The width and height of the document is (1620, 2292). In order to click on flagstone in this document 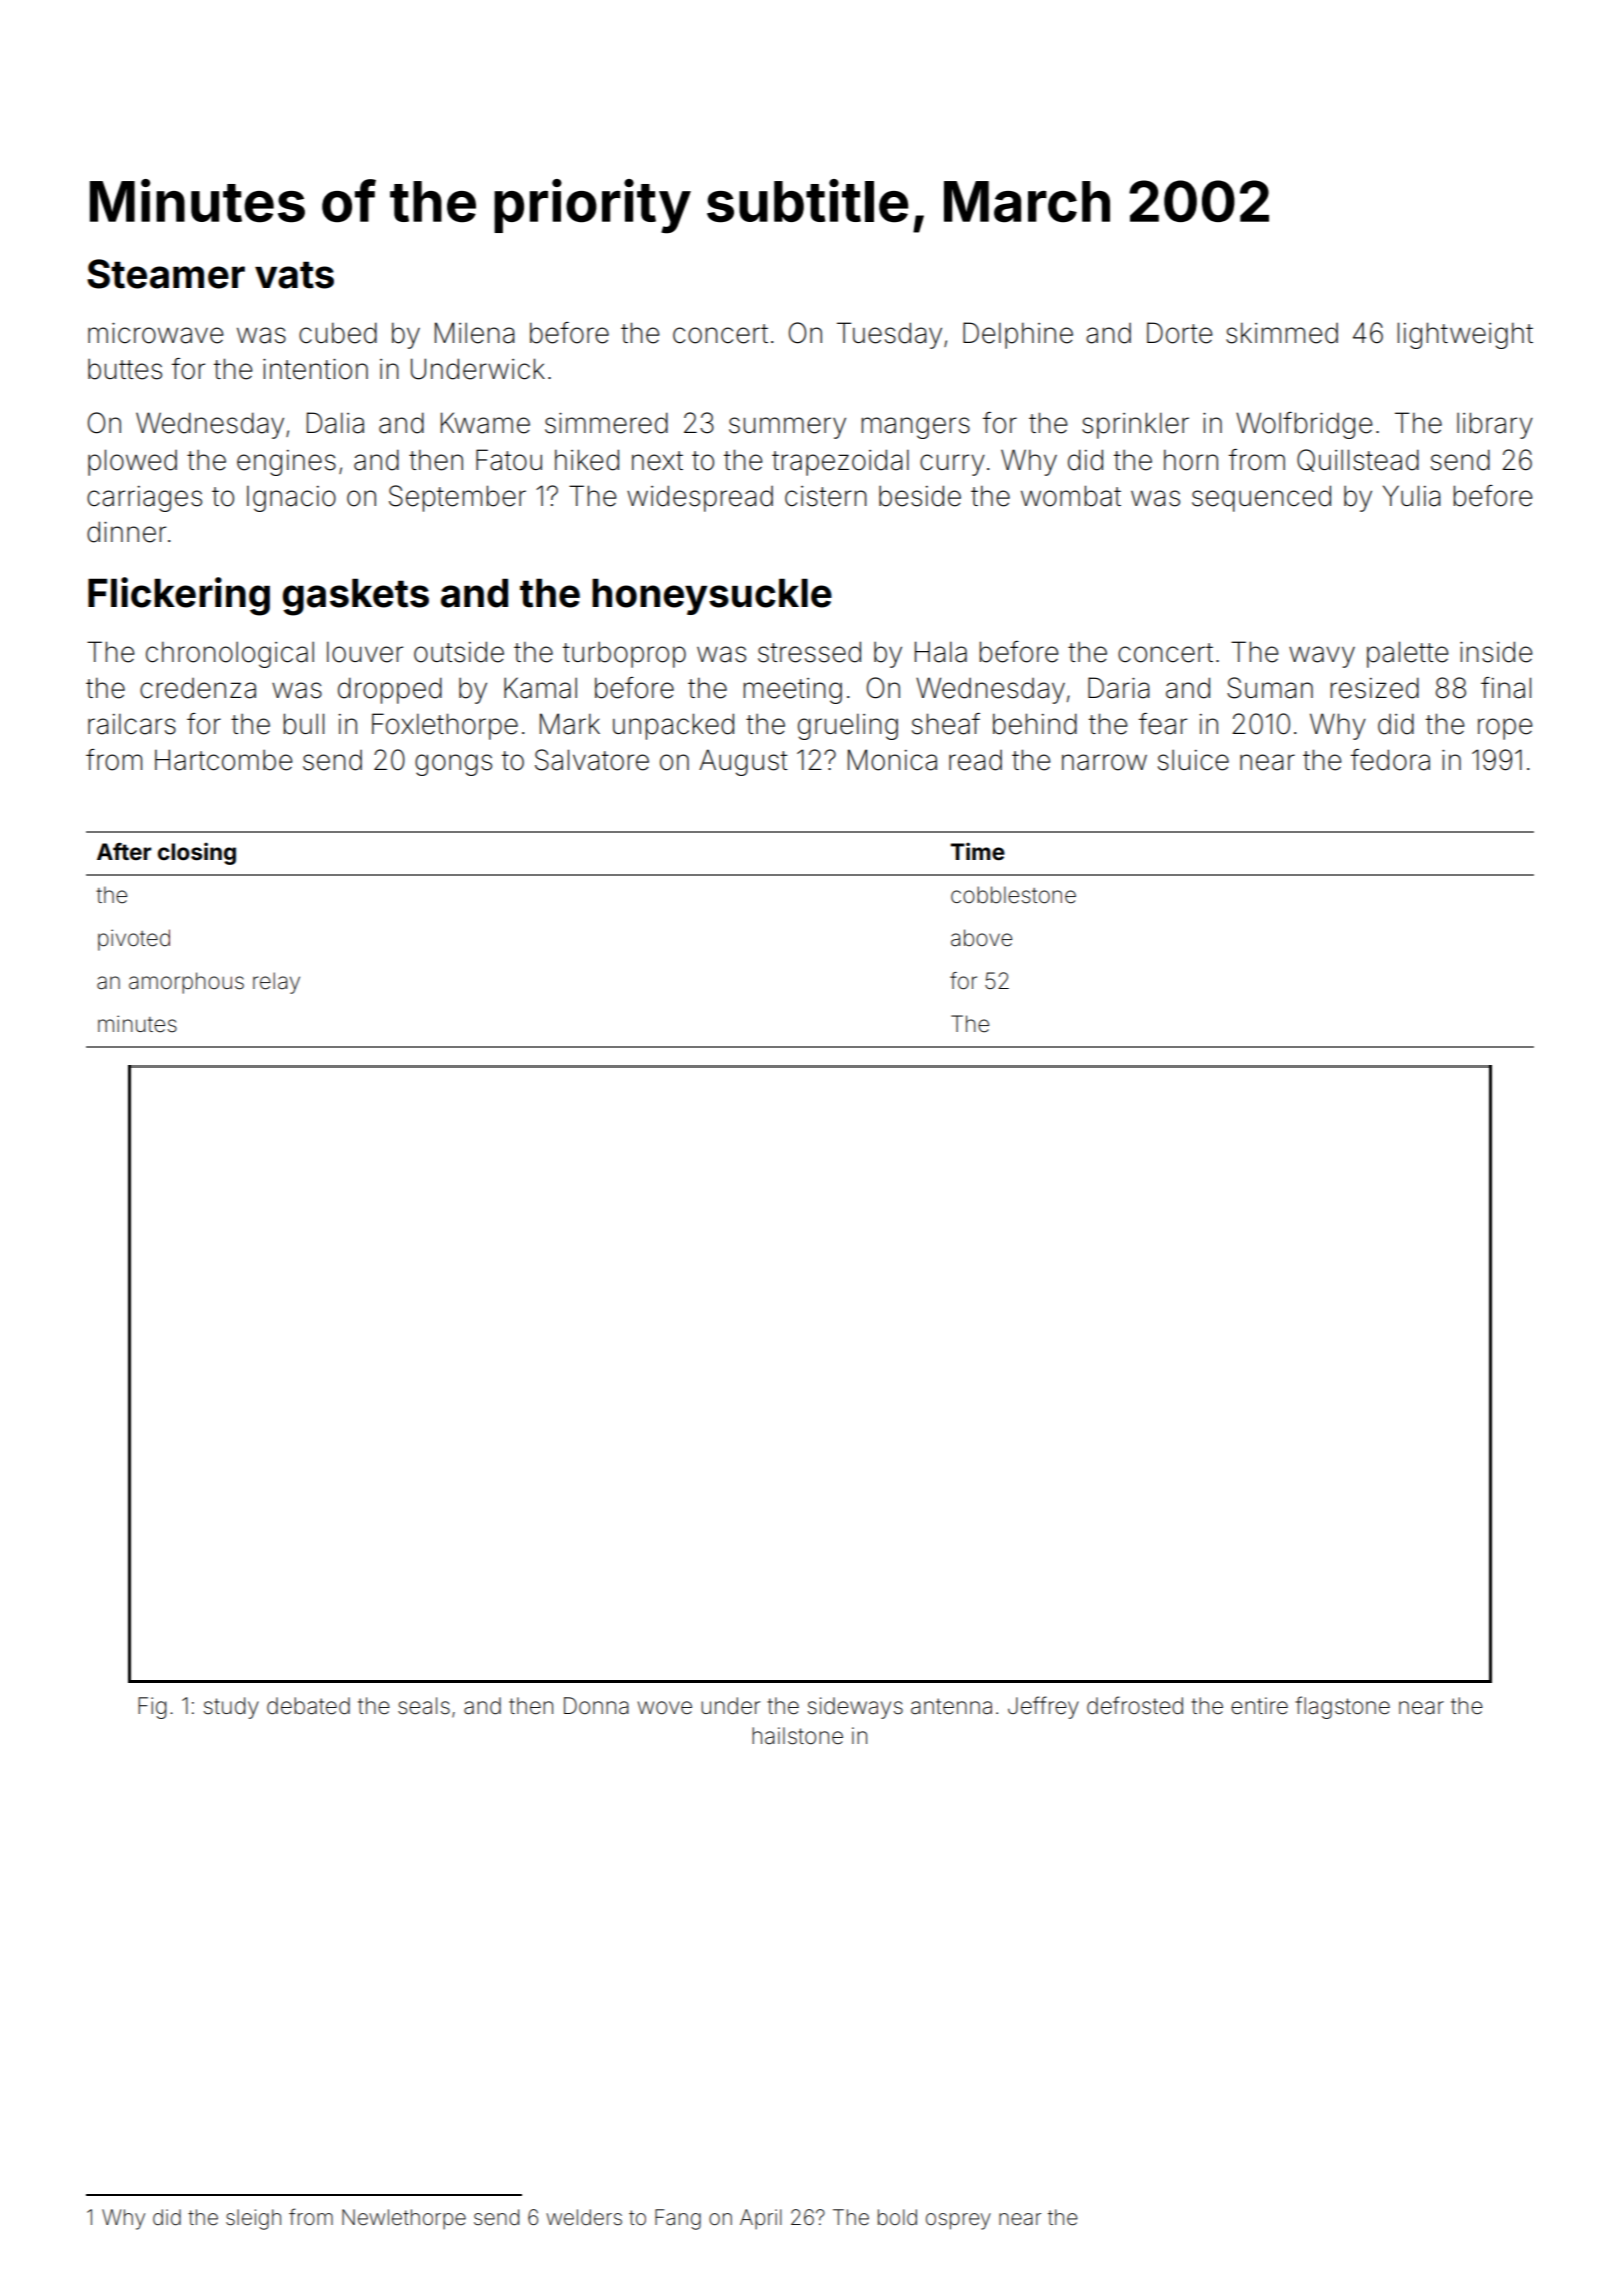, I will do `click(1342, 1707)`.
